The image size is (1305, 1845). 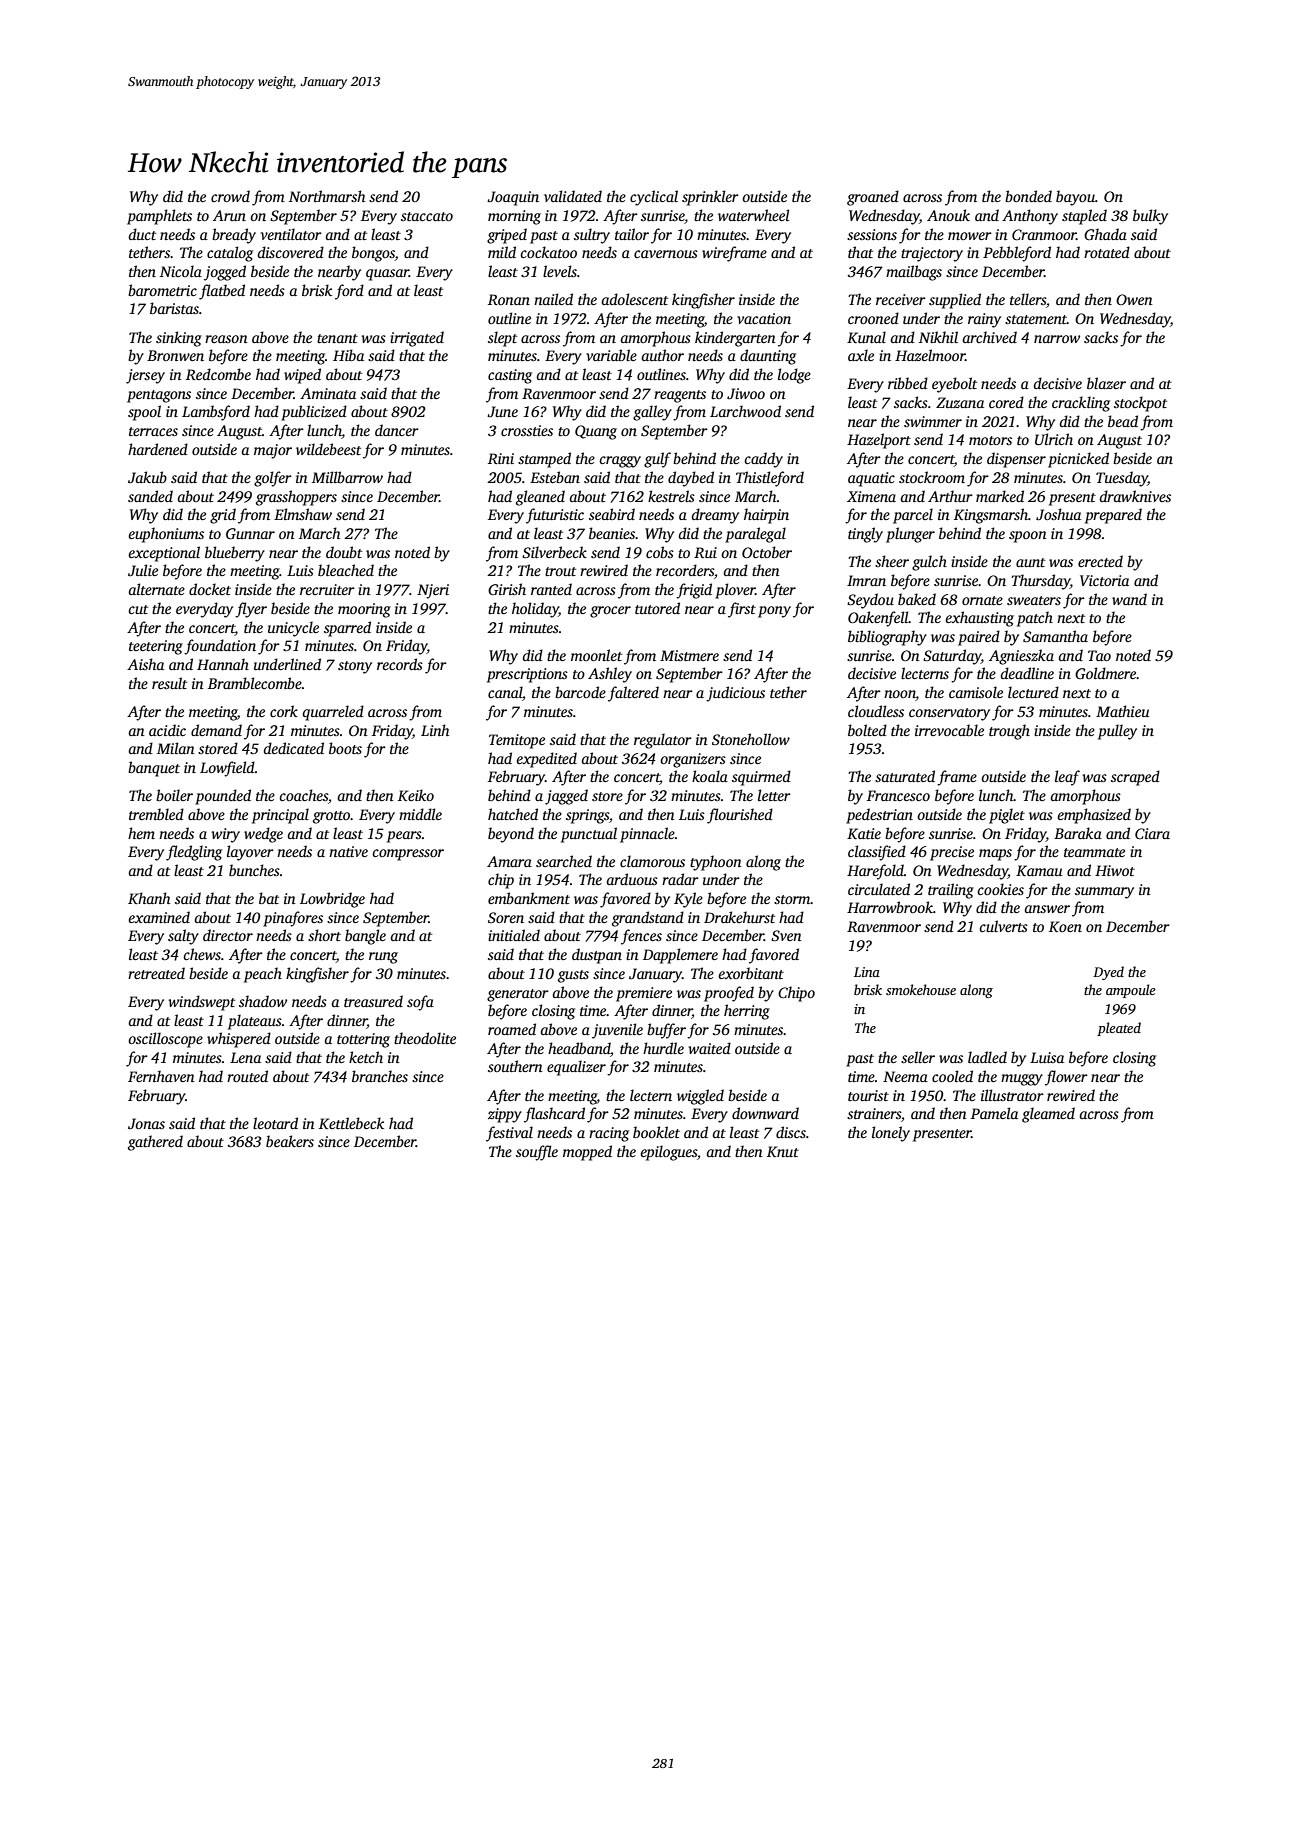 I want to click on buffer, so click(x=666, y=1031).
